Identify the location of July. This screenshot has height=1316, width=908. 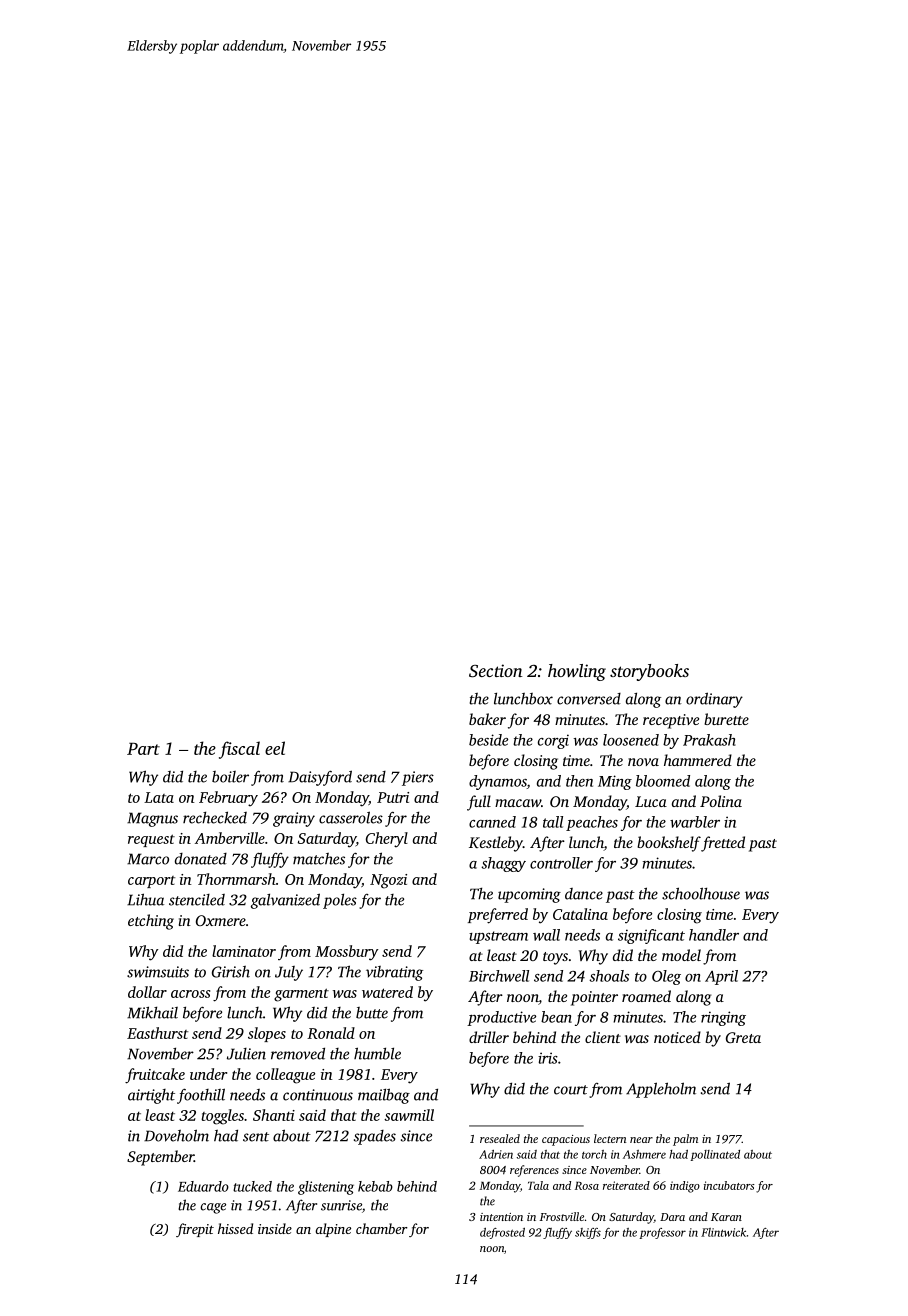
(289, 973).
